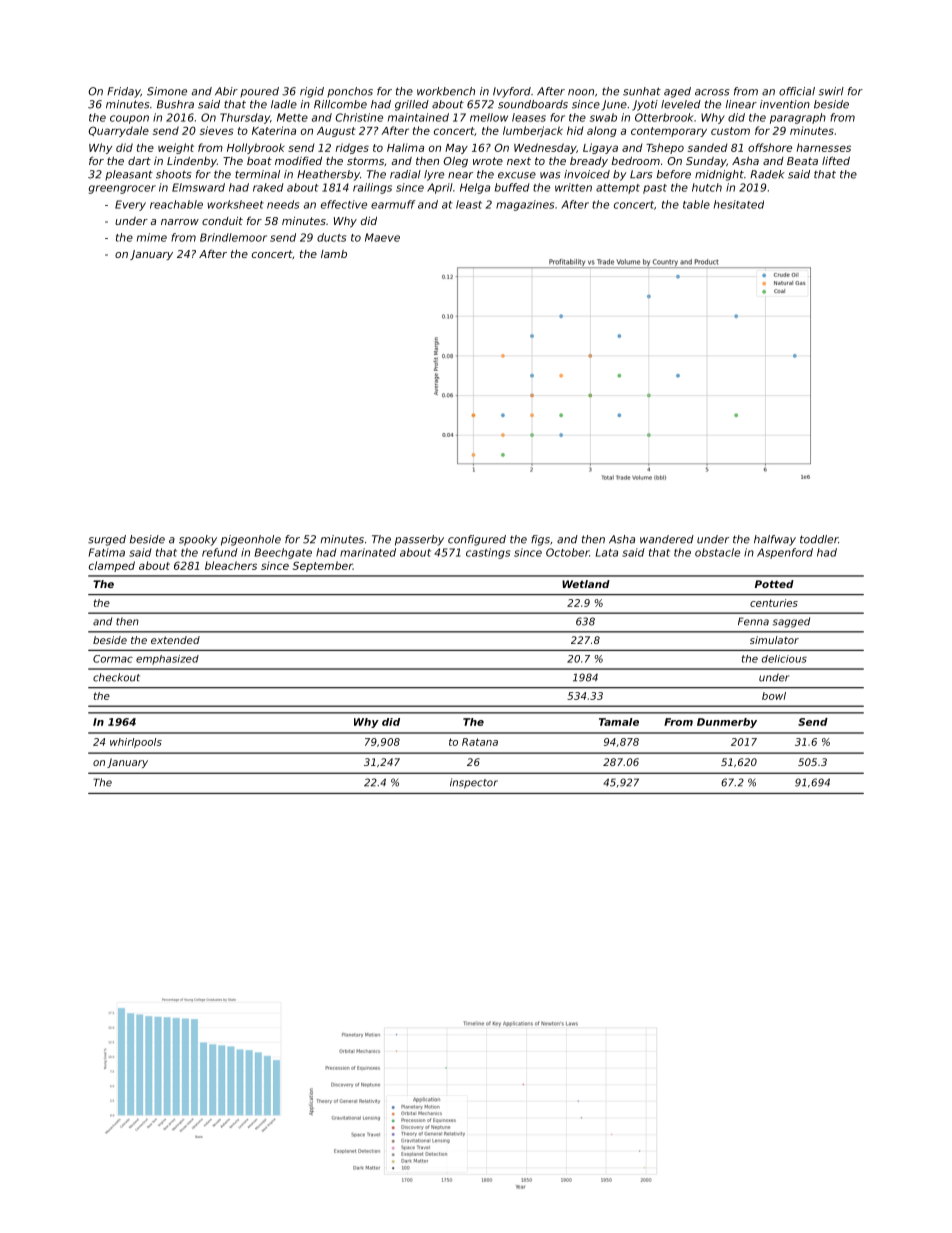 This page has width=952, height=1233. Describe the element at coordinates (797, 91) in the page. I see `official` at that location.
